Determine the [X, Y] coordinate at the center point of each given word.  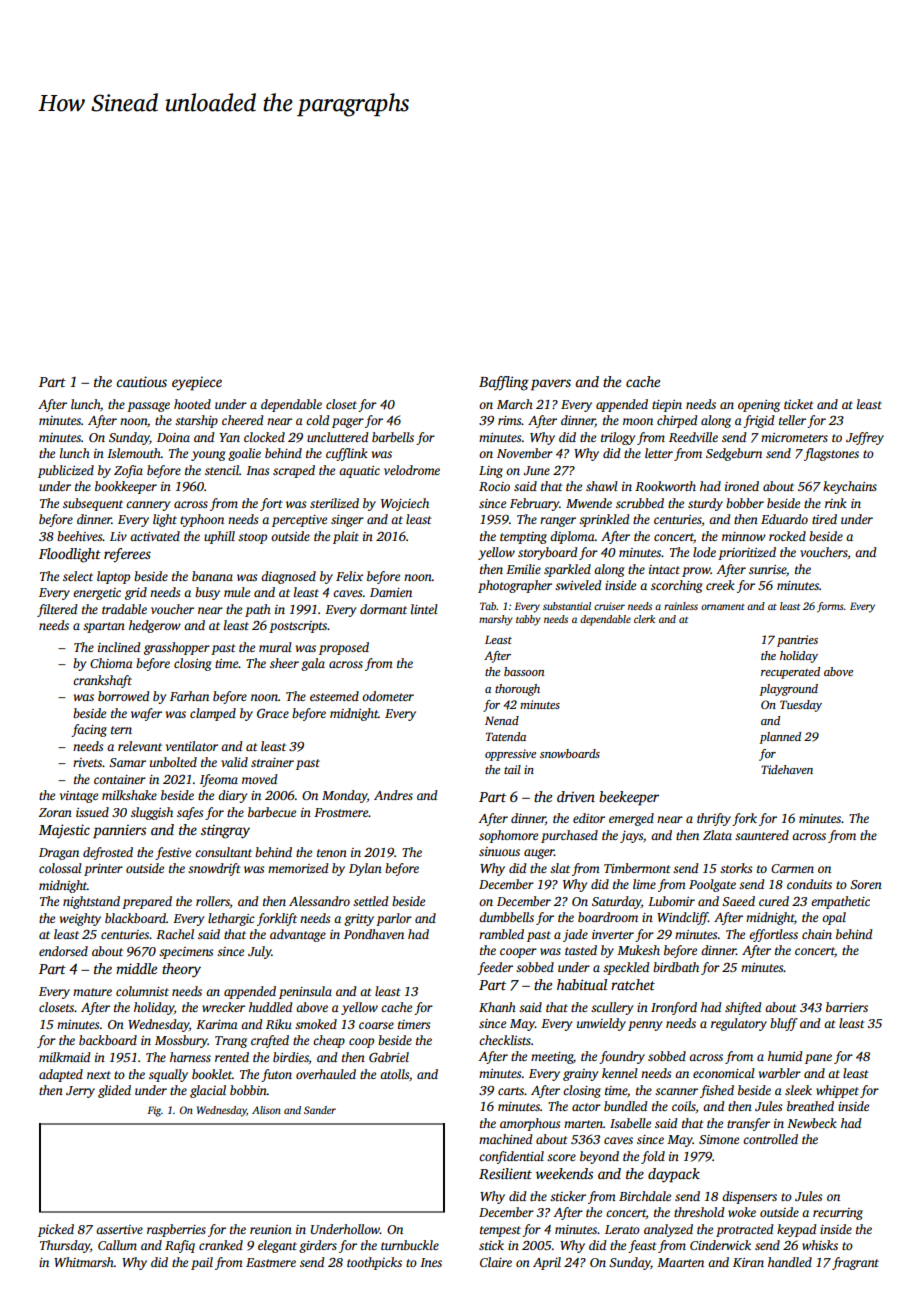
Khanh [497, 1007]
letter [659, 453]
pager [348, 423]
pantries [797, 641]
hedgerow [155, 626]
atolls [394, 1074]
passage [148, 407]
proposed [344, 648]
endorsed [63, 951]
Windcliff [682, 918]
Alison [266, 1110]
